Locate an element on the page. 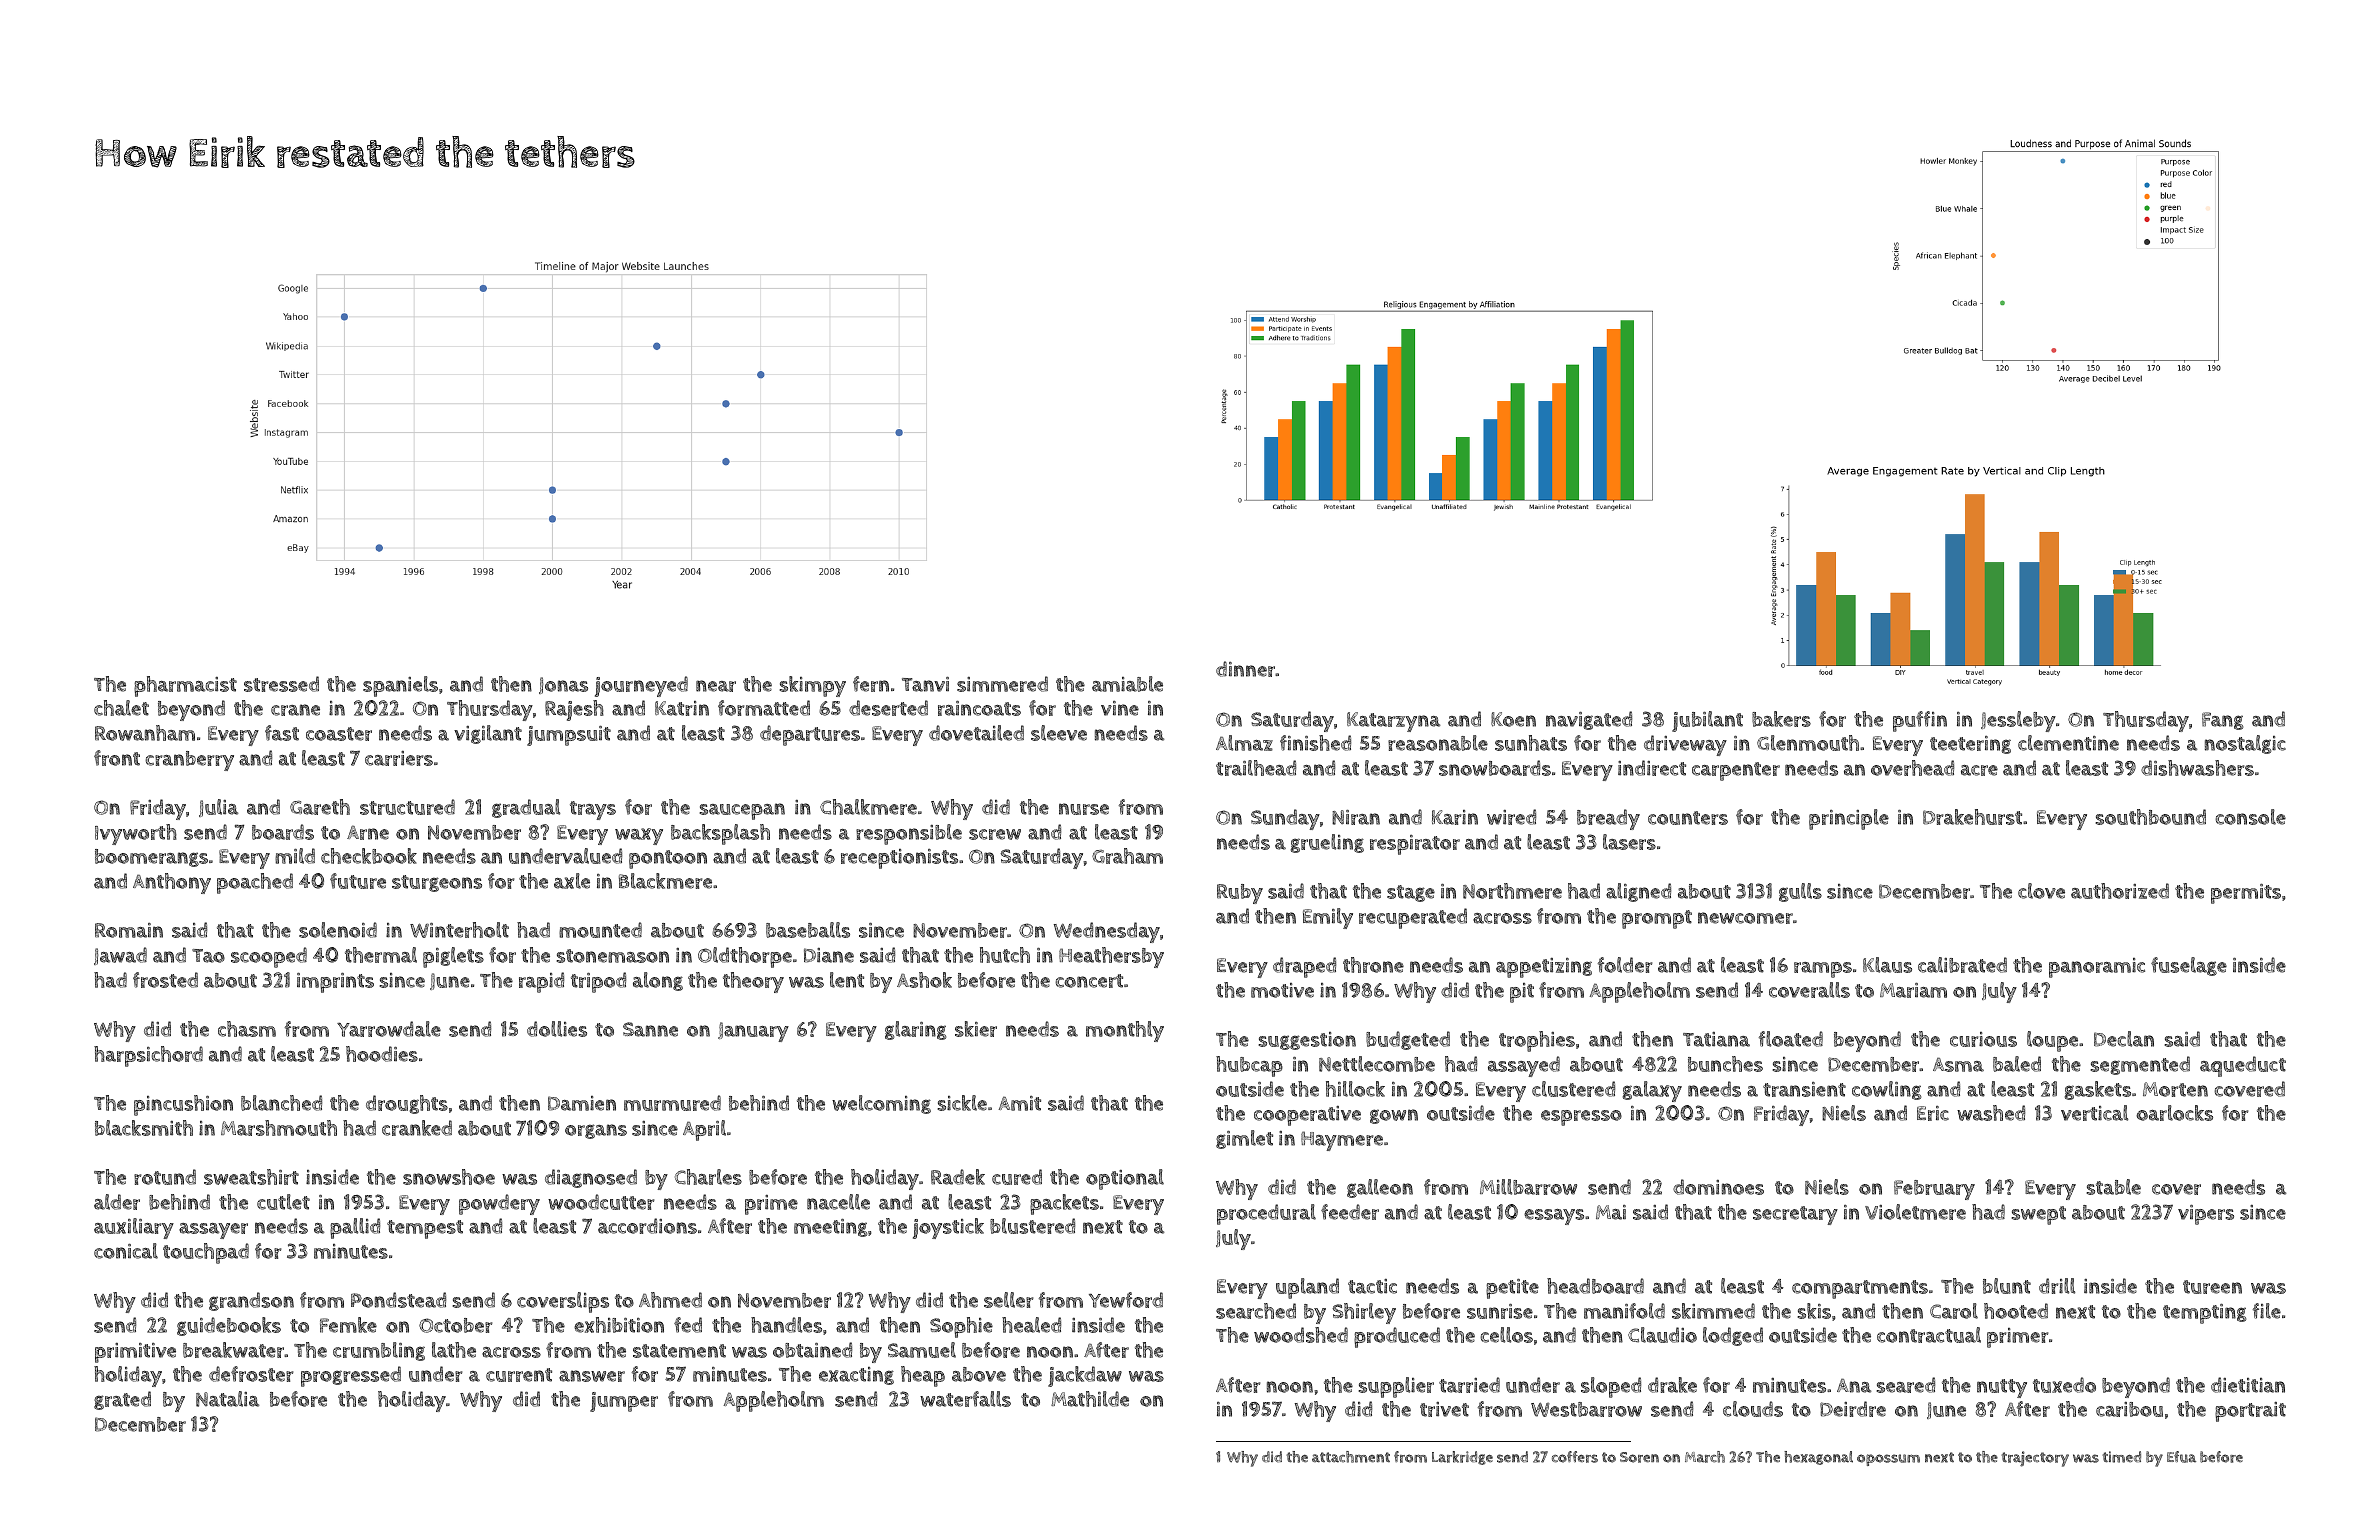  gulls is located at coordinates (1800, 892).
